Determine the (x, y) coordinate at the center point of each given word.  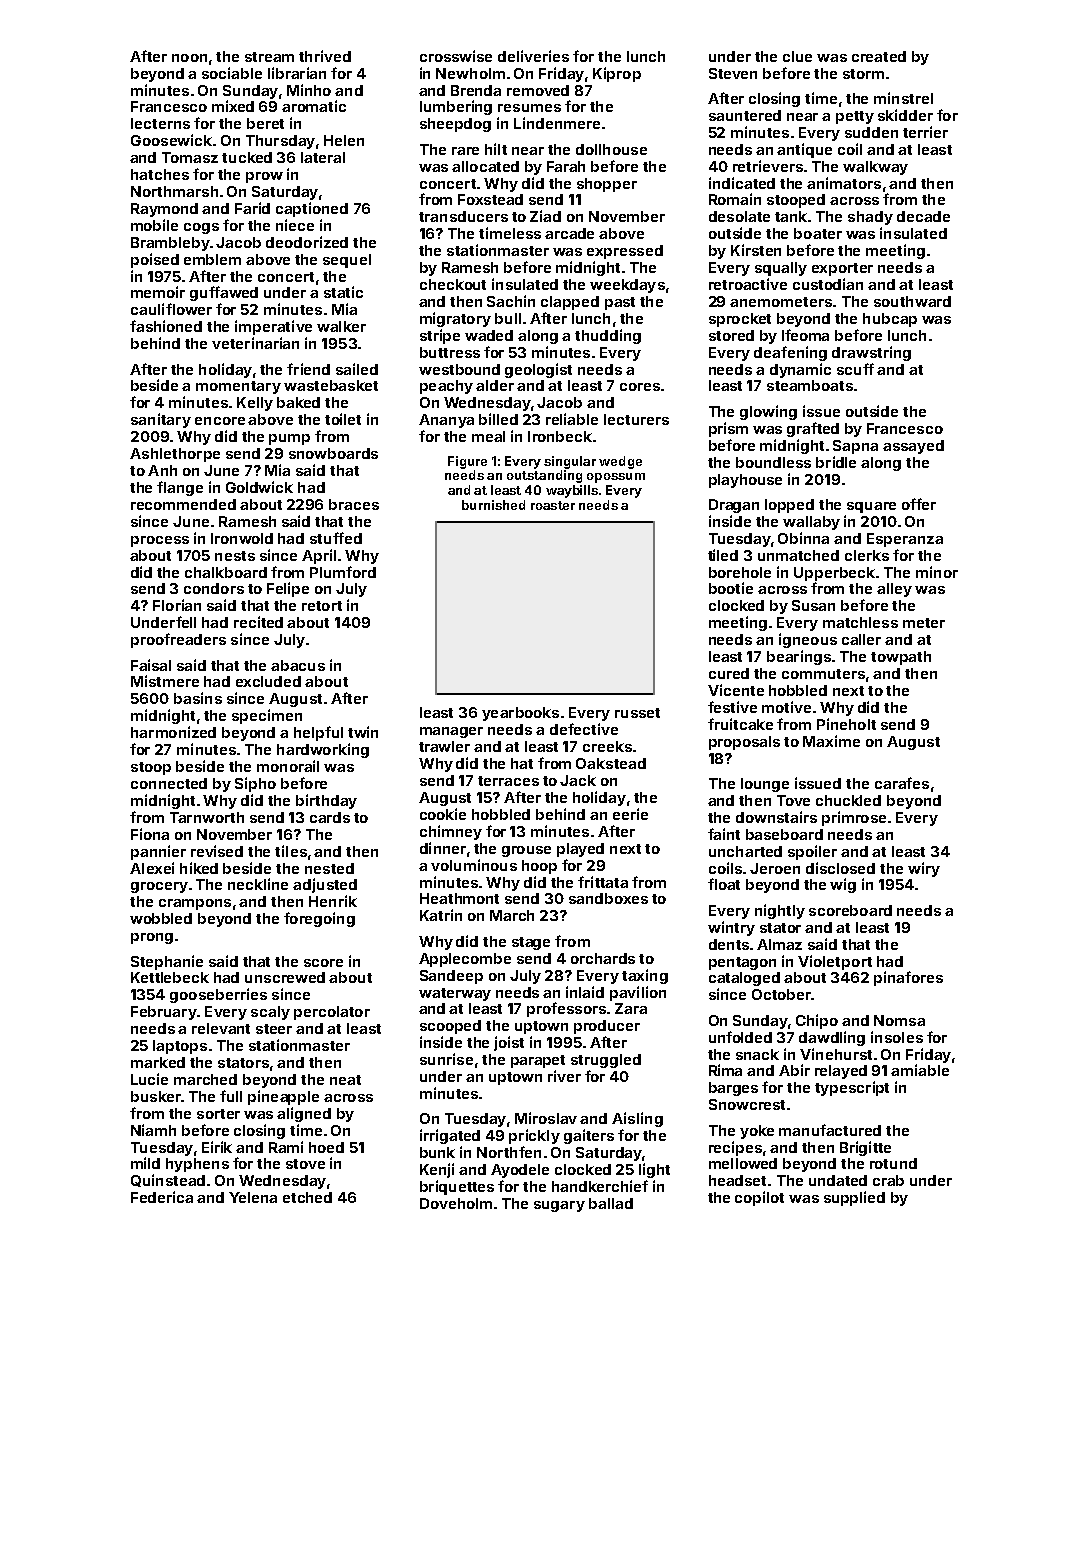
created (879, 56)
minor (937, 572)
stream (269, 57)
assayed (913, 447)
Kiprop (617, 74)
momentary (238, 387)
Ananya (446, 421)
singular (570, 462)
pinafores (908, 978)
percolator (332, 1013)
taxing (645, 976)
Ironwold (242, 538)
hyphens (197, 1165)
